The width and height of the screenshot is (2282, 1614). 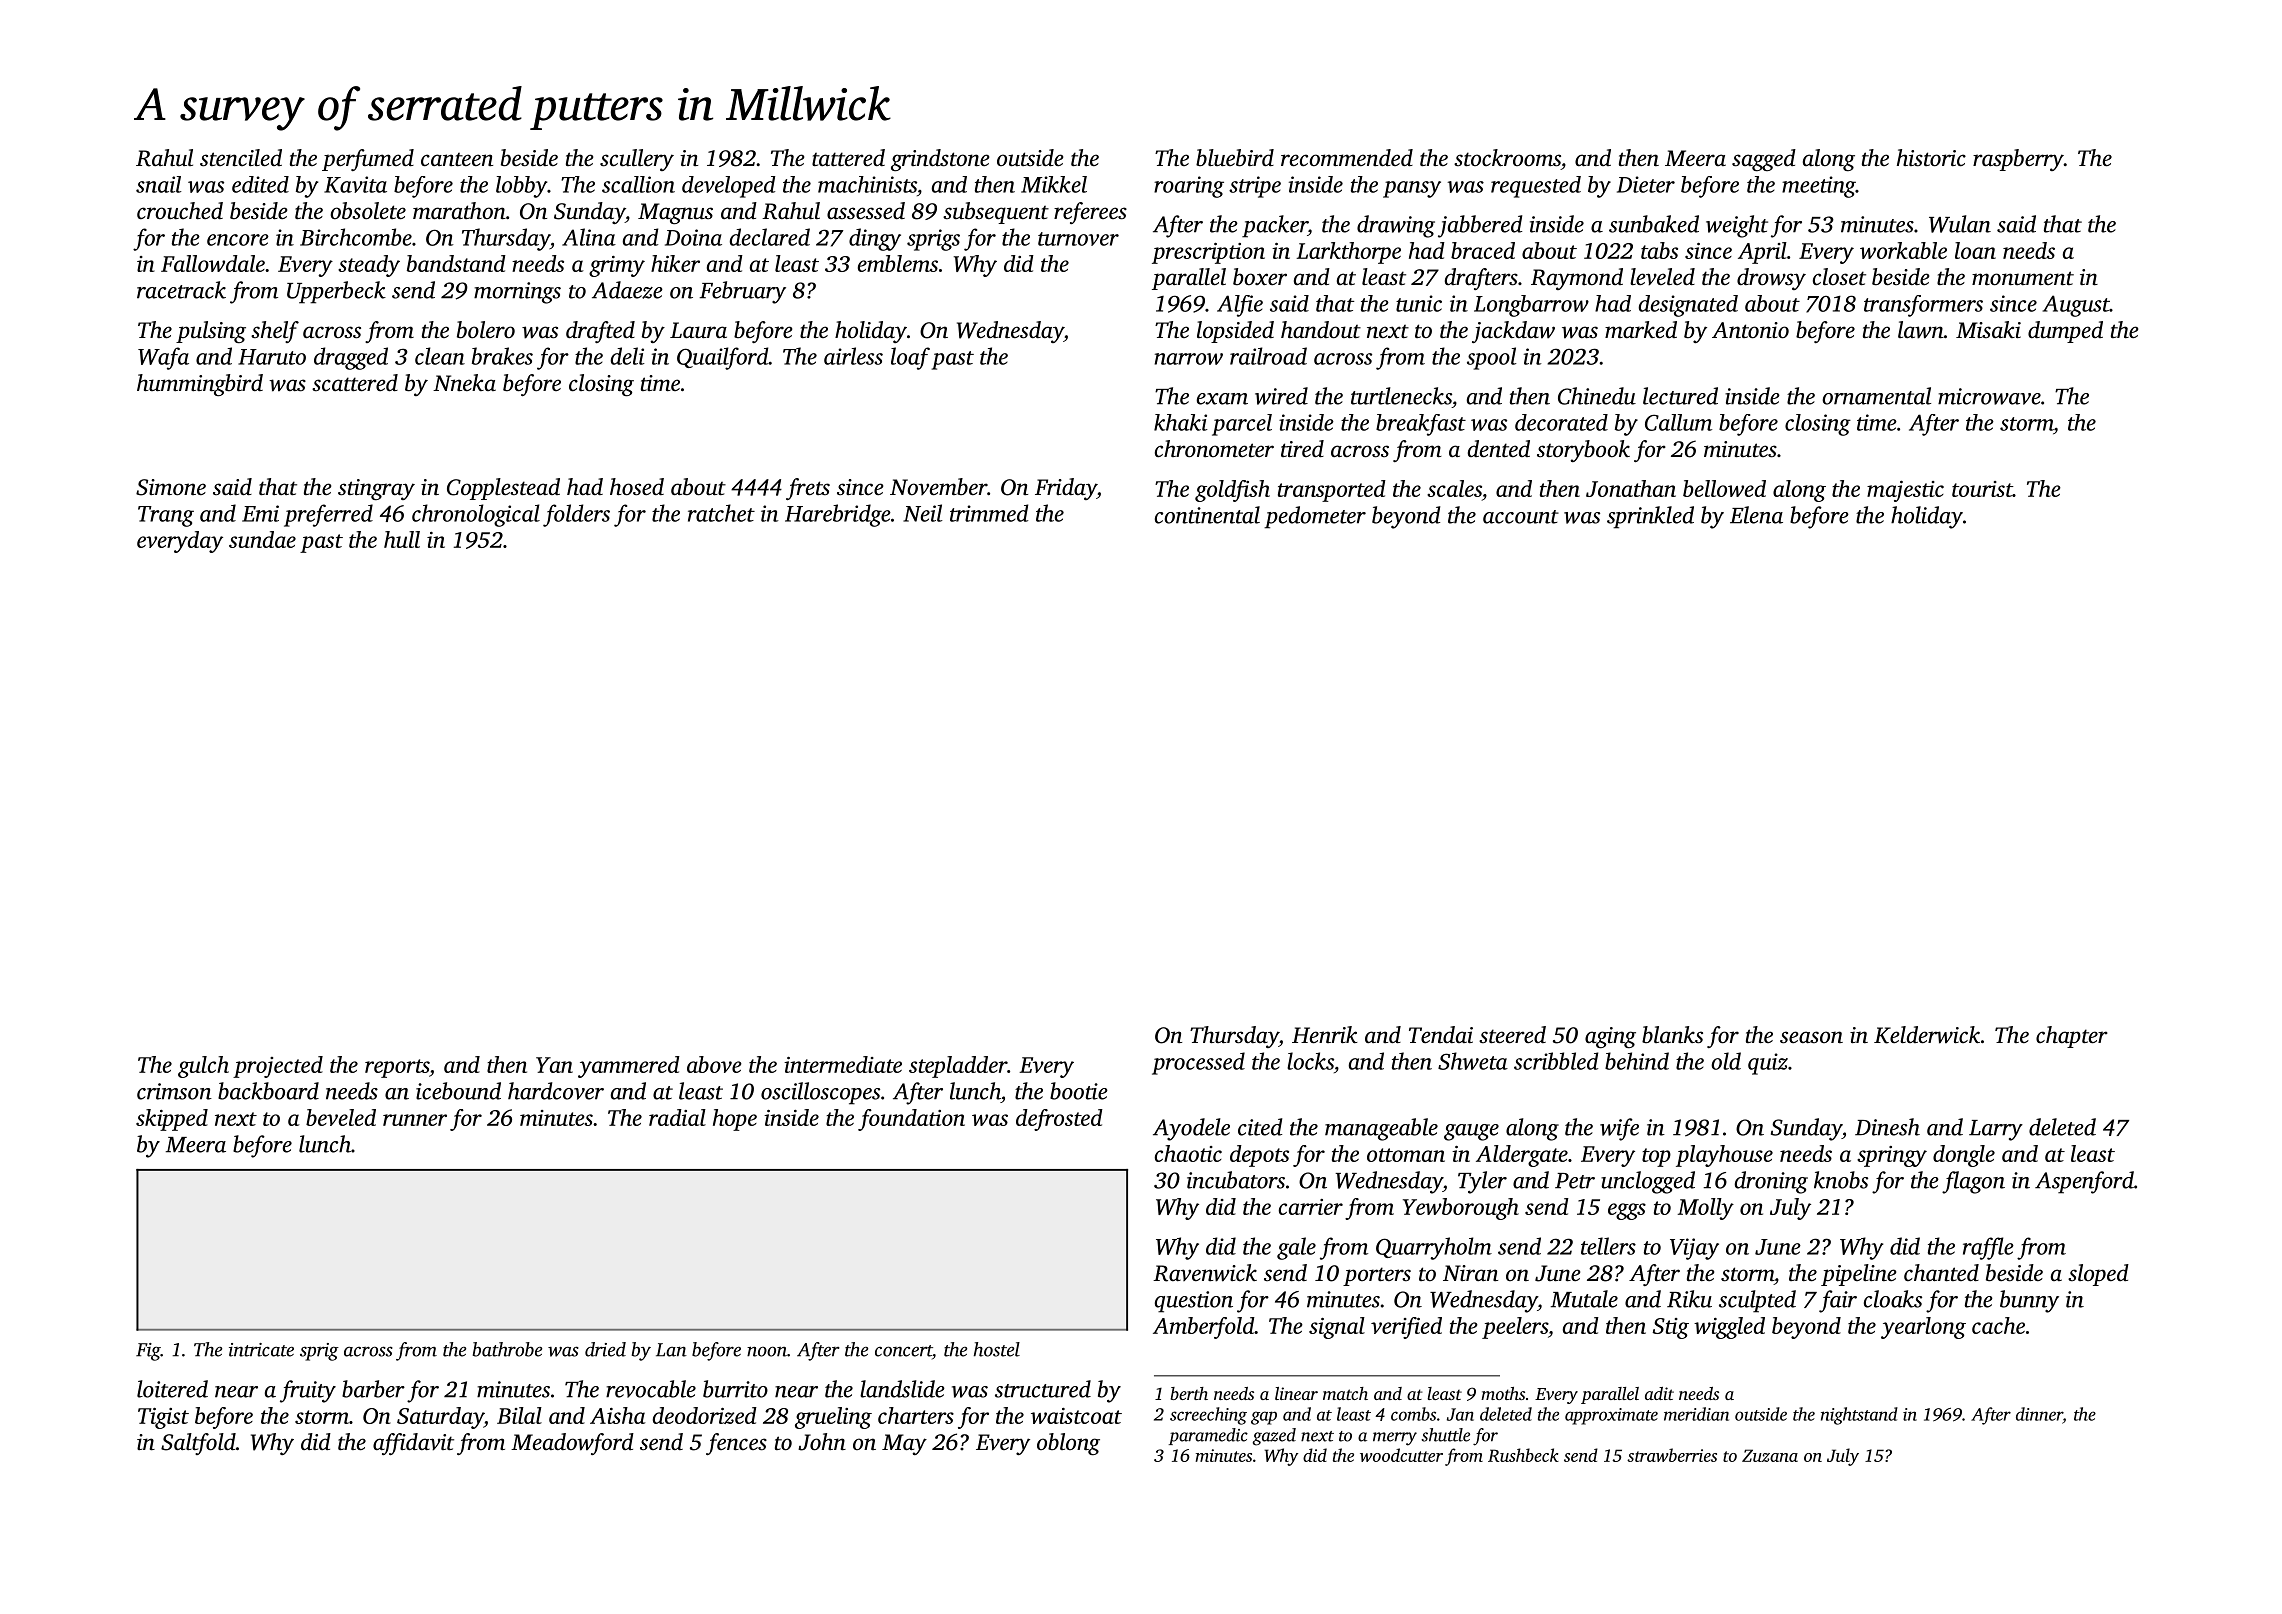 I want to click on recommended, so click(x=1347, y=158).
